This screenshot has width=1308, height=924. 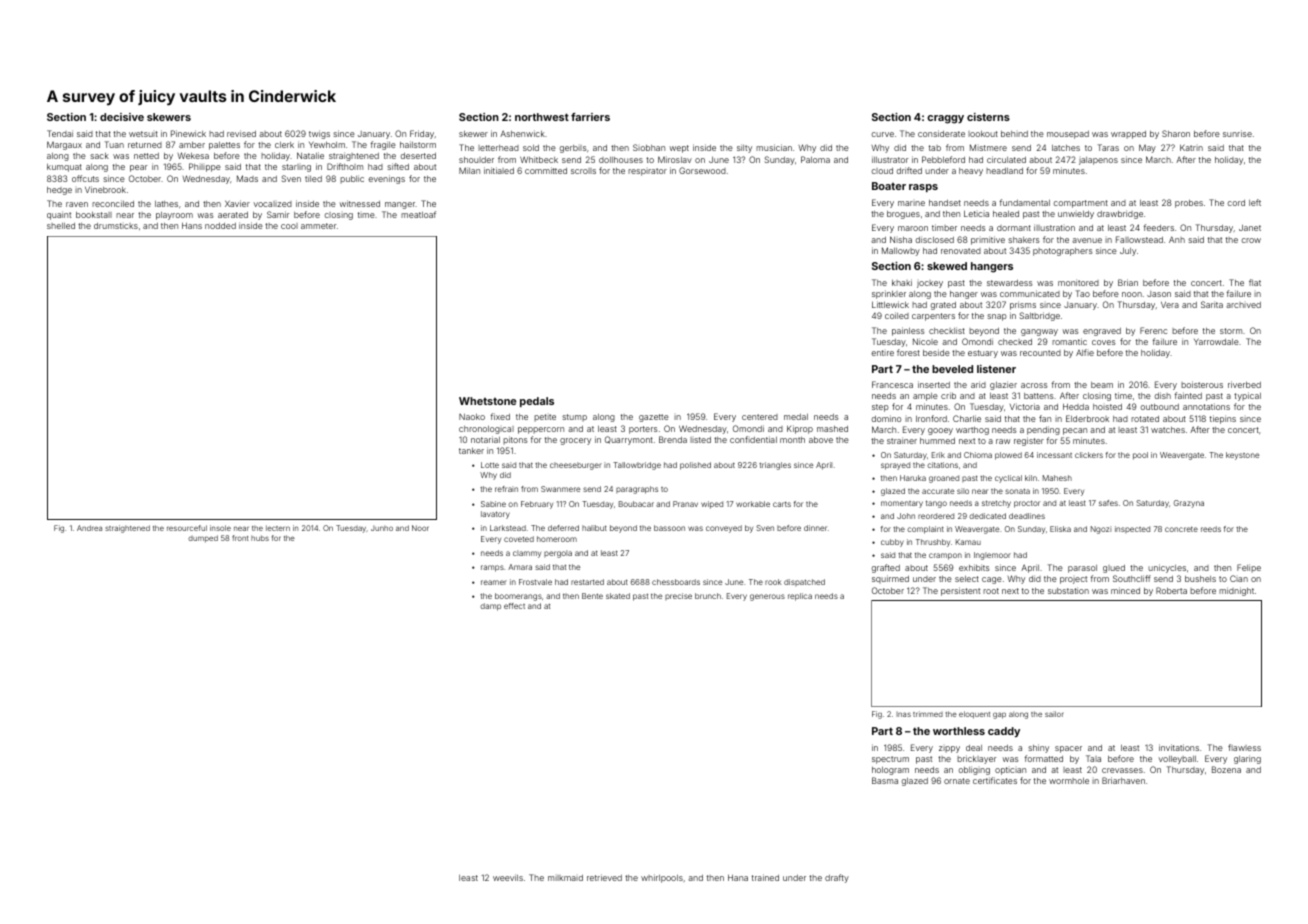 What do you see at coordinates (618, 596) in the screenshot?
I see `skated` at bounding box center [618, 596].
